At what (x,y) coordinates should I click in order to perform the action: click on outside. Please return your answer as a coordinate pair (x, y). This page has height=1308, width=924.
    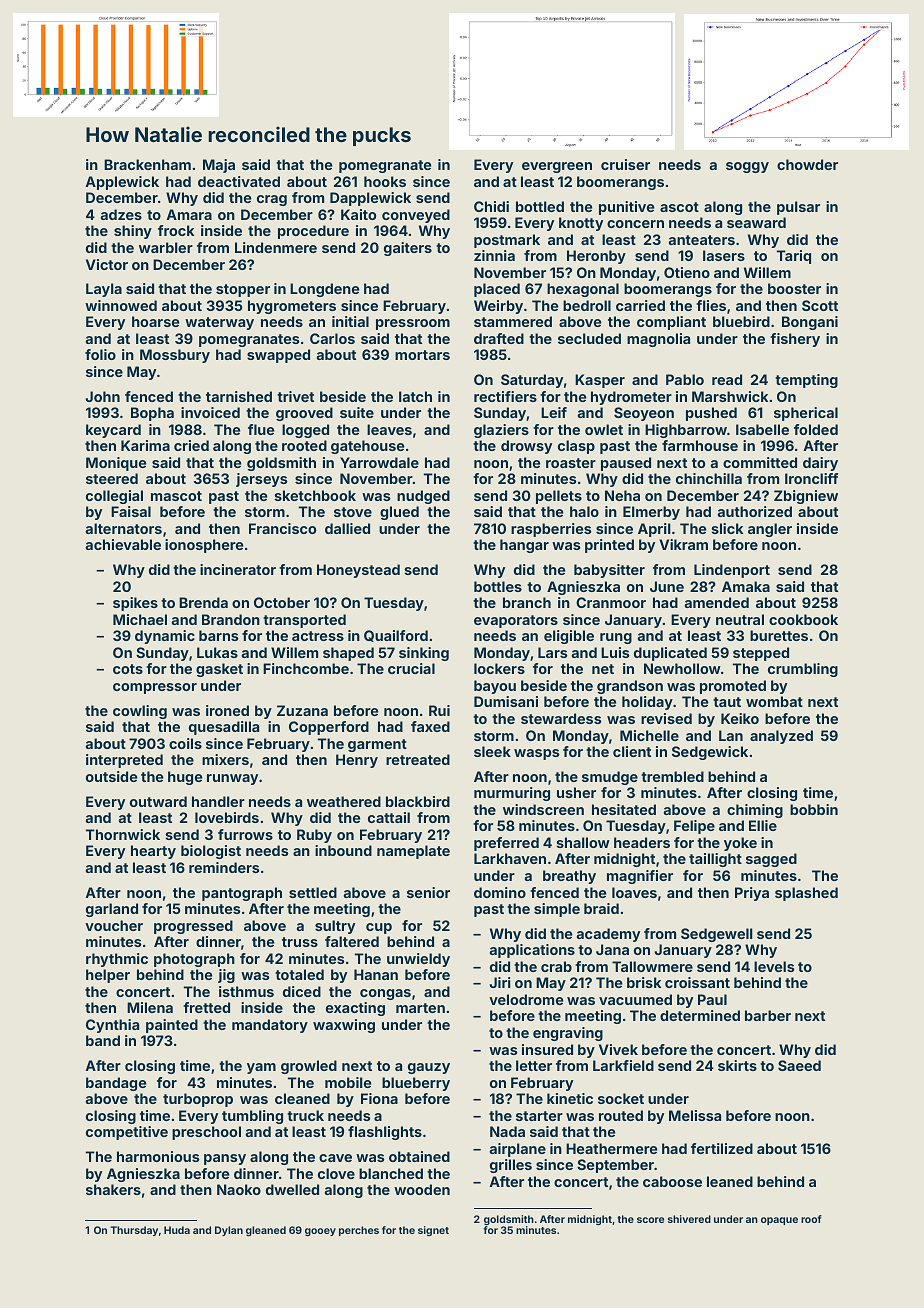
    Looking at the image, I should click on (111, 776).
